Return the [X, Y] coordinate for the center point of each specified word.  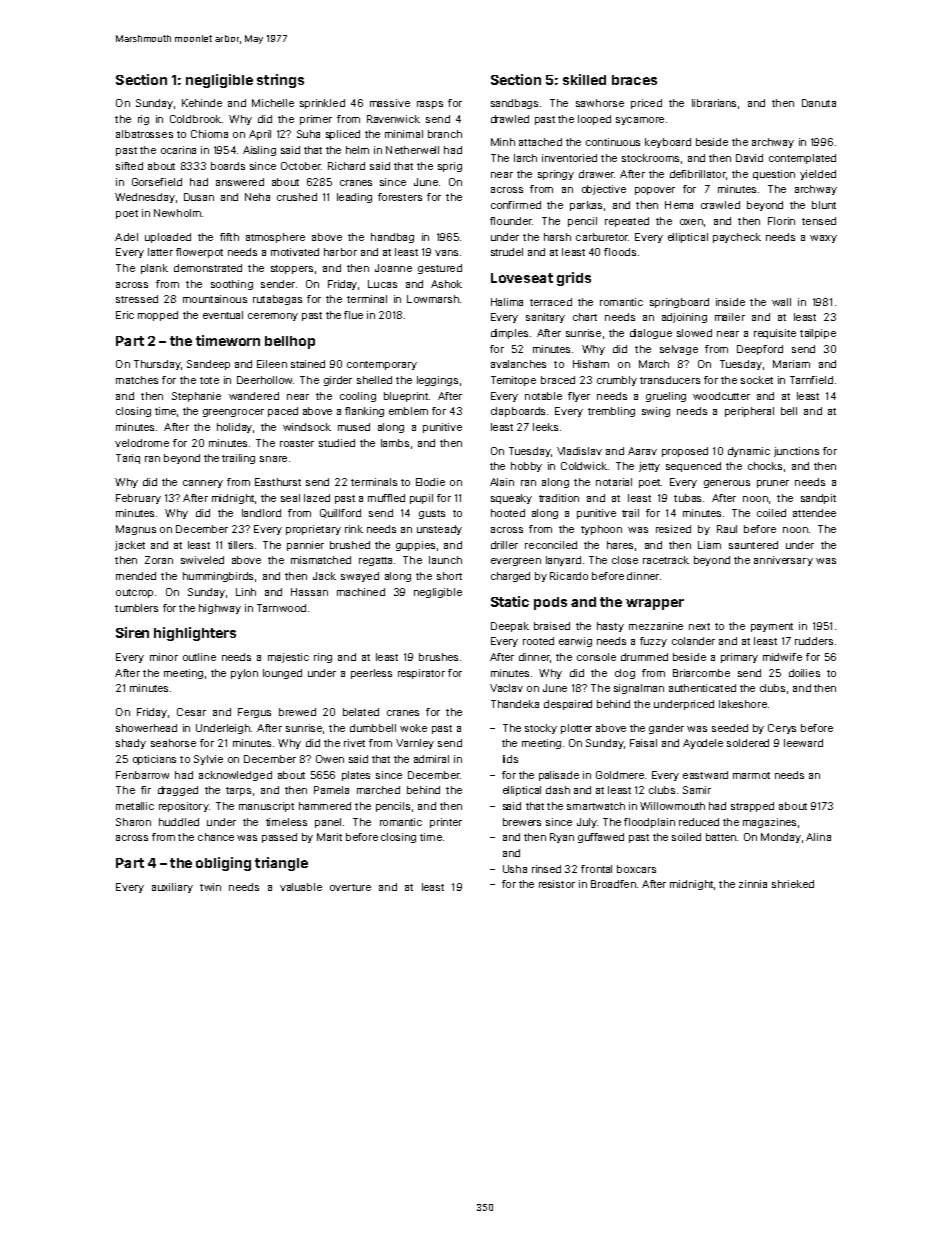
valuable [301, 887]
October [301, 166]
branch [445, 134]
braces [634, 80]
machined [361, 592]
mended [136, 576]
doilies [804, 673]
